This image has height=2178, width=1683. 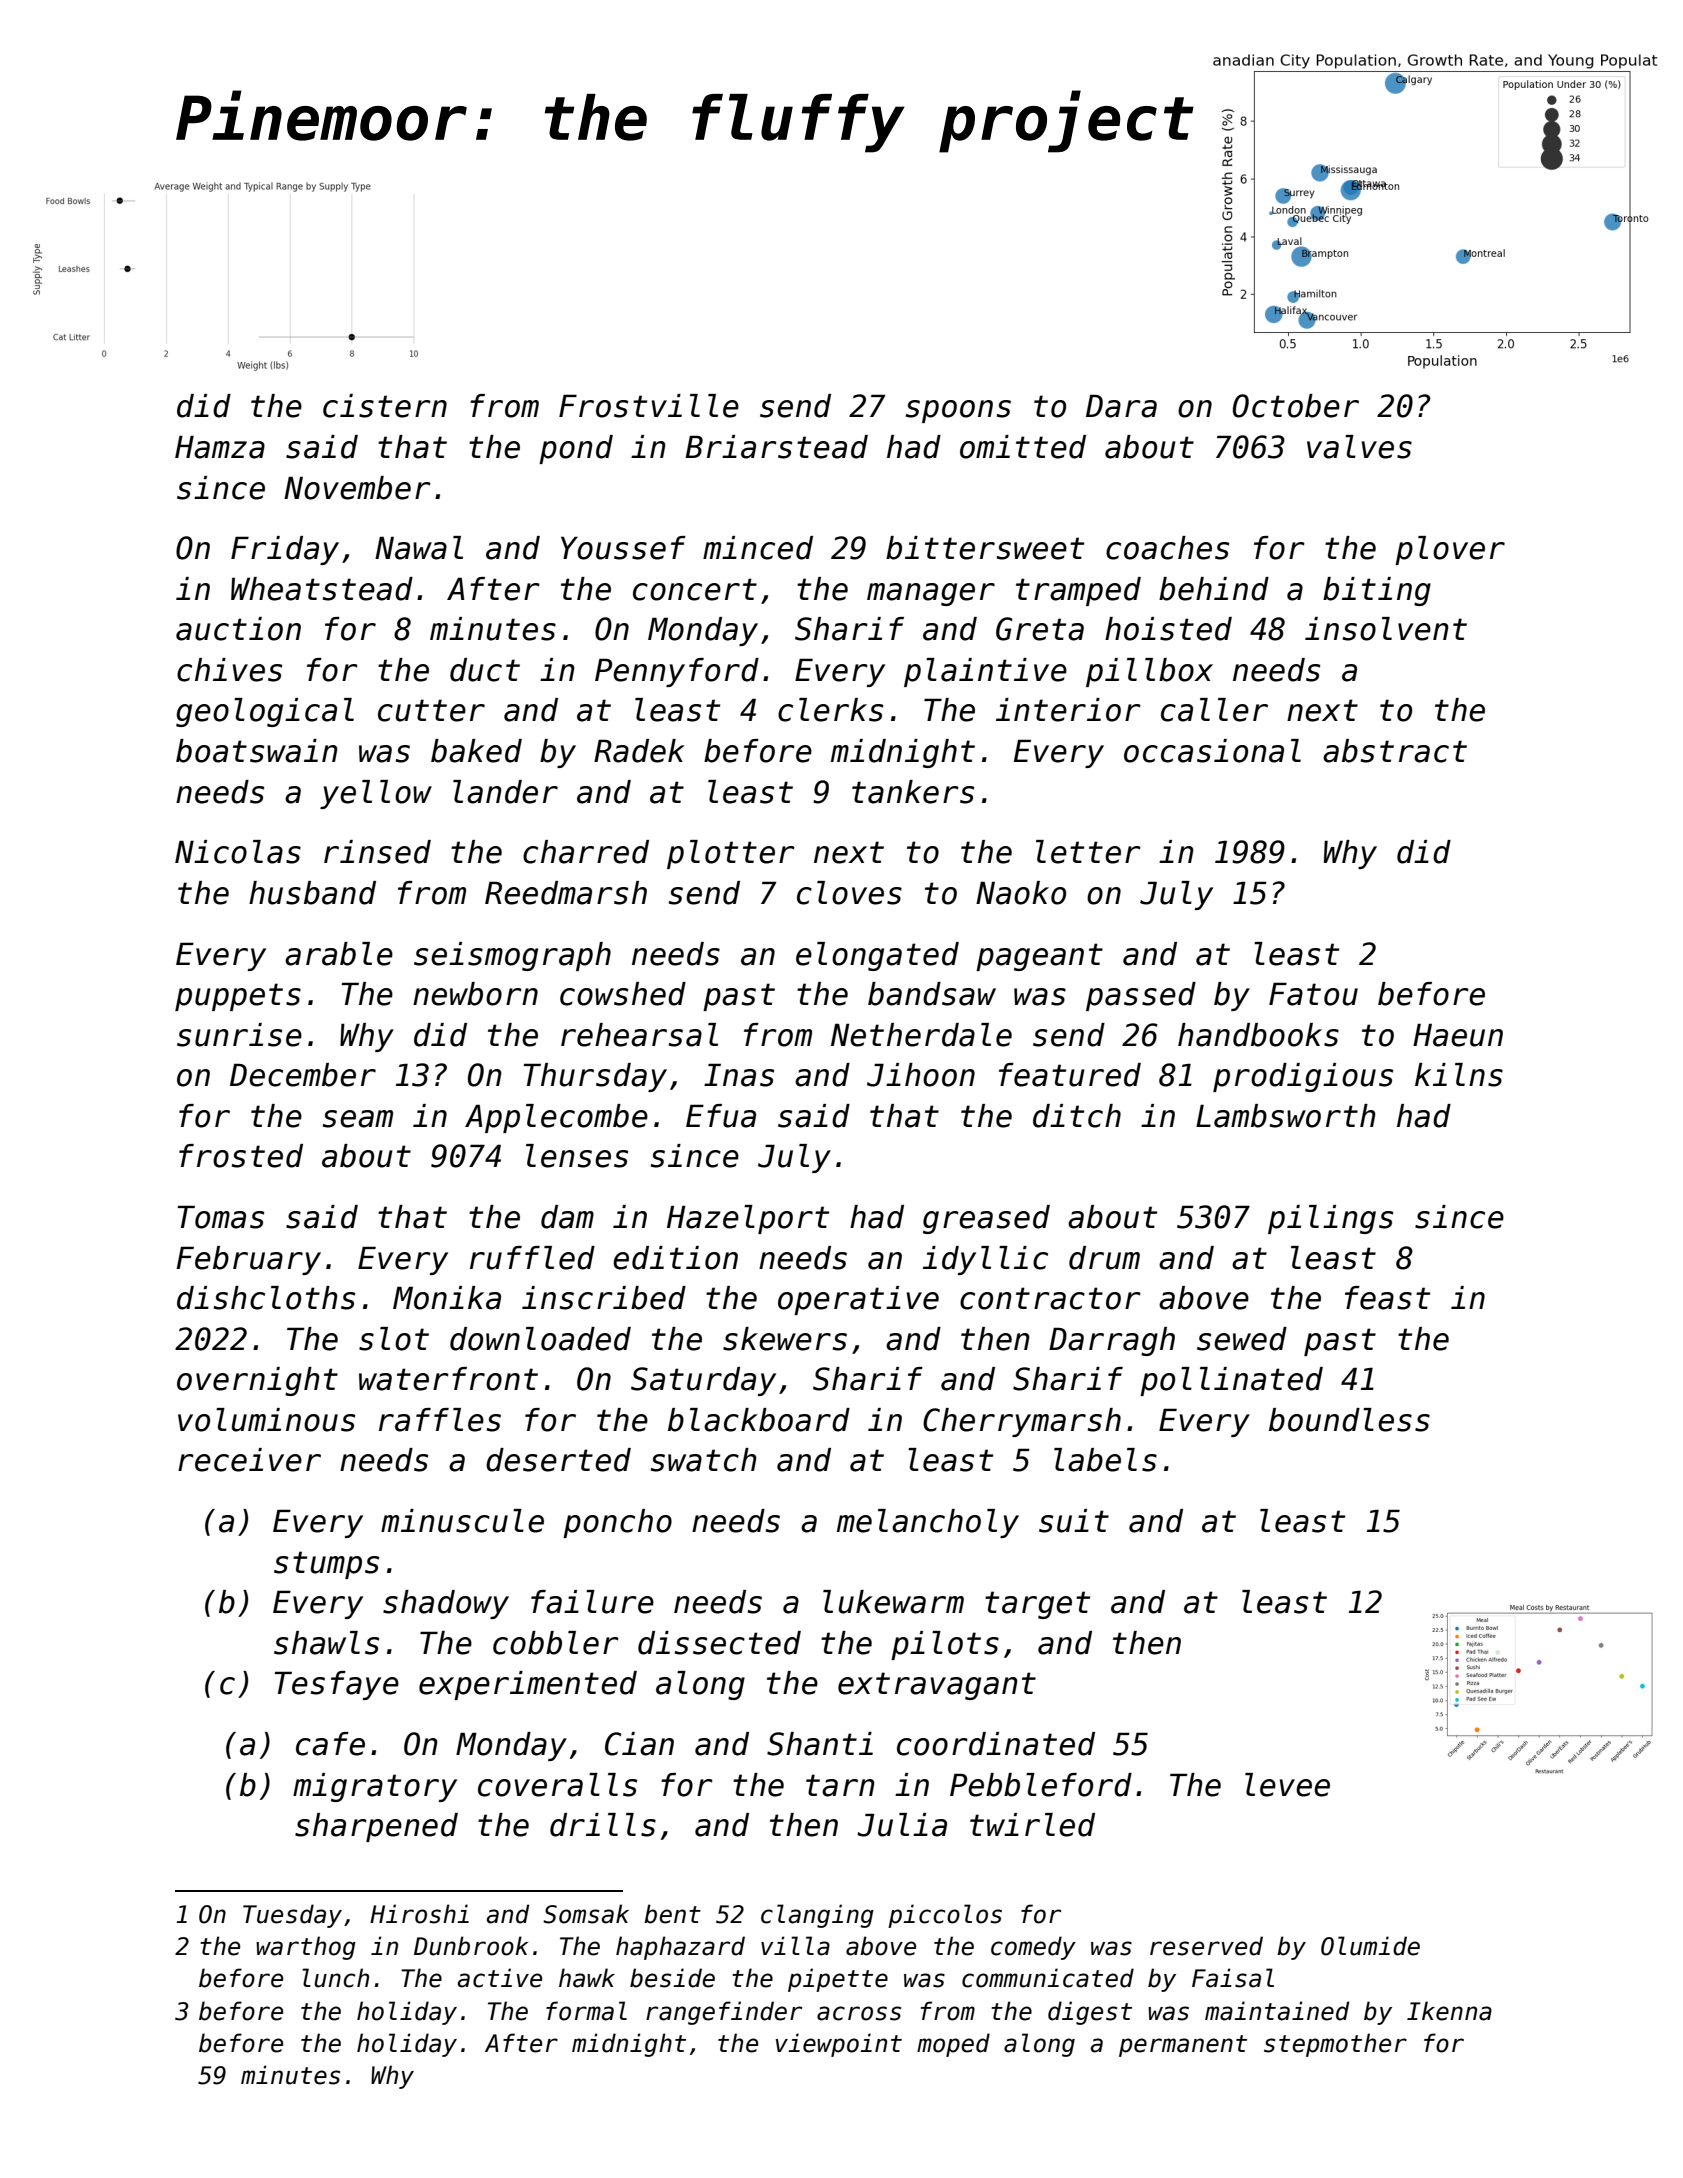 I want to click on stepmother, so click(x=1335, y=2045).
